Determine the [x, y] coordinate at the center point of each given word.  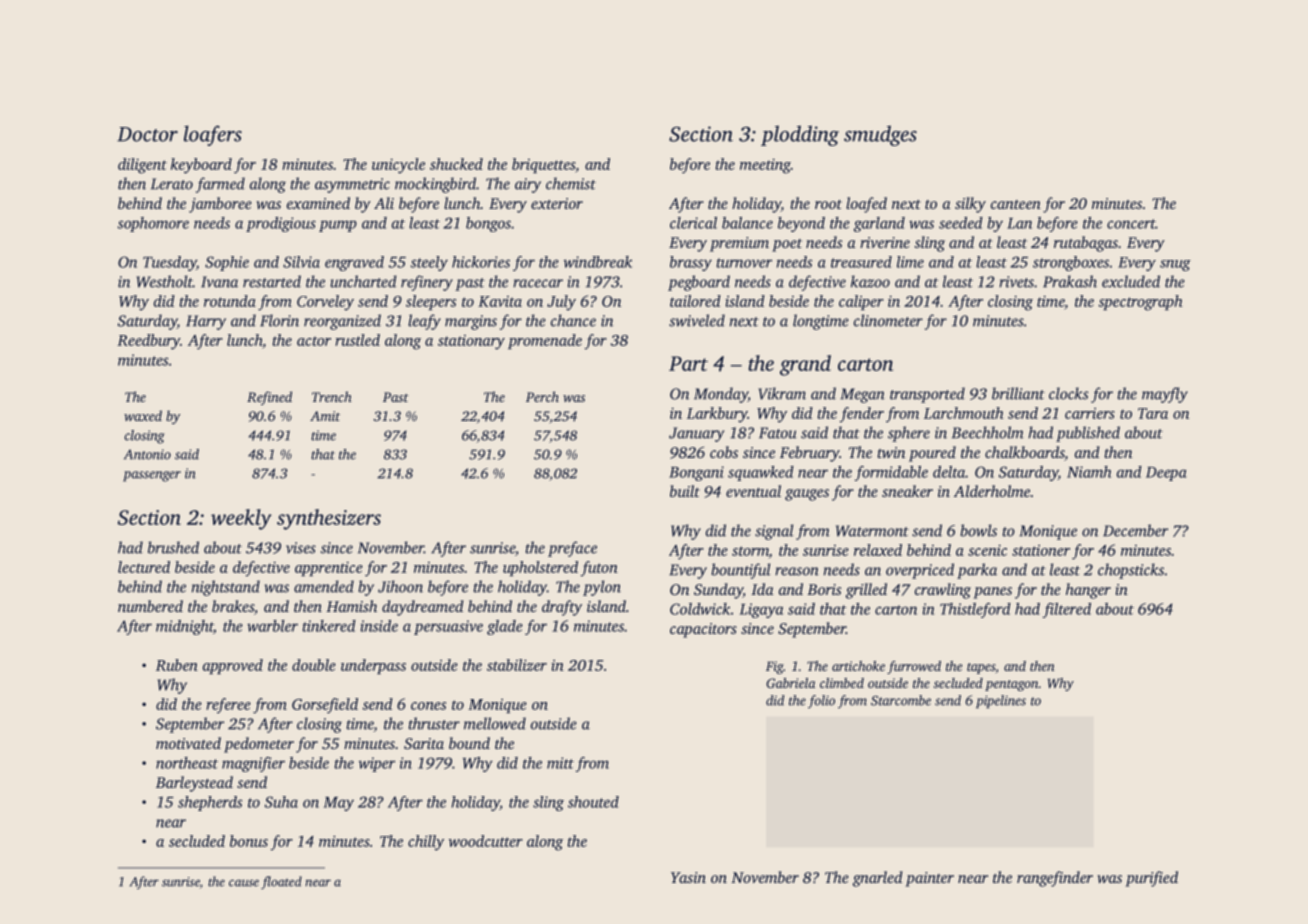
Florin [279, 320]
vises [301, 548]
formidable [891, 473]
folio [821, 702]
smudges [880, 135]
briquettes [543, 165]
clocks [1068, 393]
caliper [861, 302]
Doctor [147, 134]
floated [281, 882]
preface [572, 549]
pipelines [1001, 702]
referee [228, 706]
